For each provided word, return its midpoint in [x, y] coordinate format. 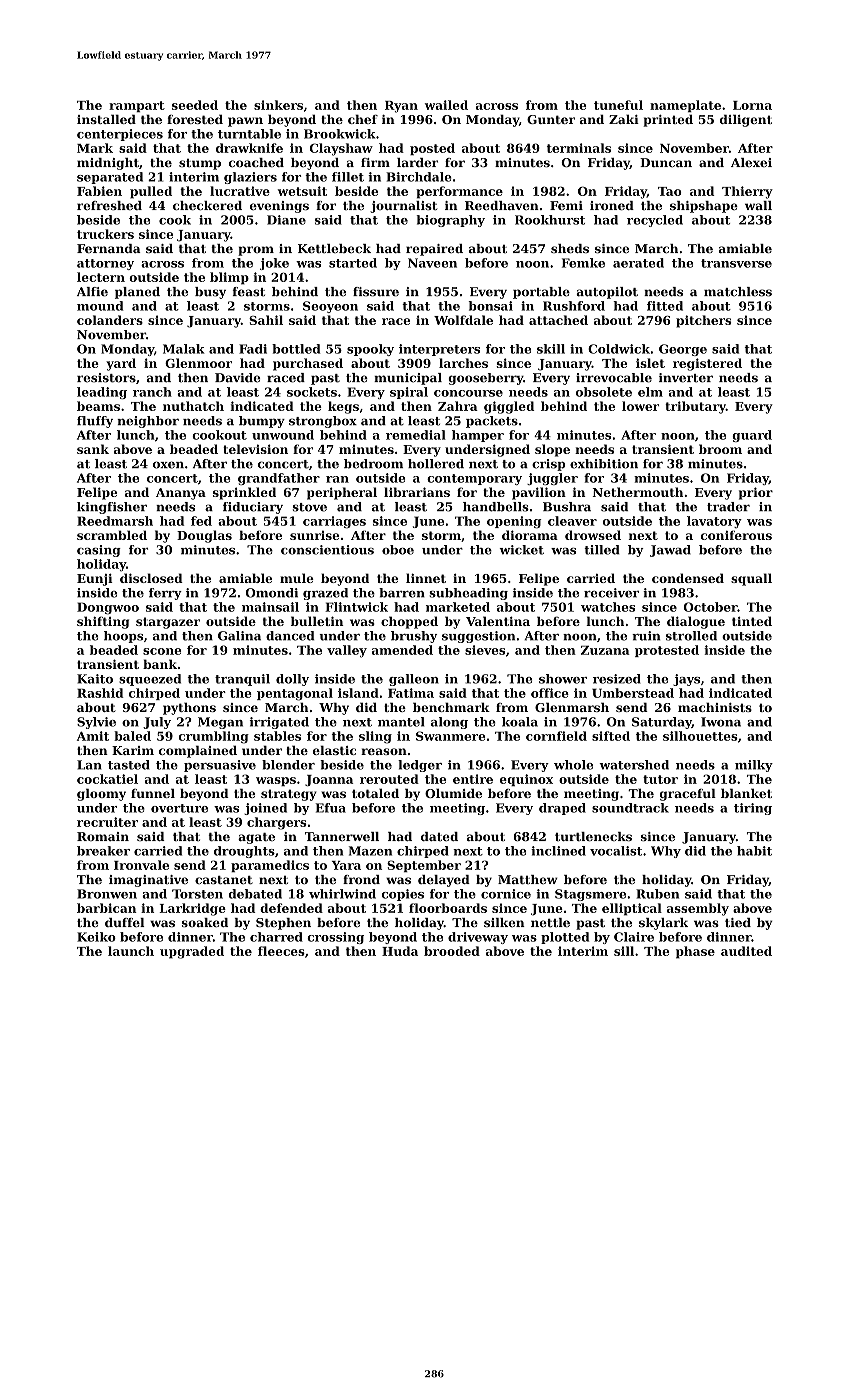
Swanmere [450, 736]
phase [695, 952]
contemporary [474, 479]
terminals [579, 148]
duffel [124, 922]
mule [297, 578]
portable [541, 293]
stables [277, 736]
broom [720, 449]
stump [200, 164]
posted [432, 149]
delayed [444, 881]
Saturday [662, 723]
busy [210, 293]
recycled [655, 221]
